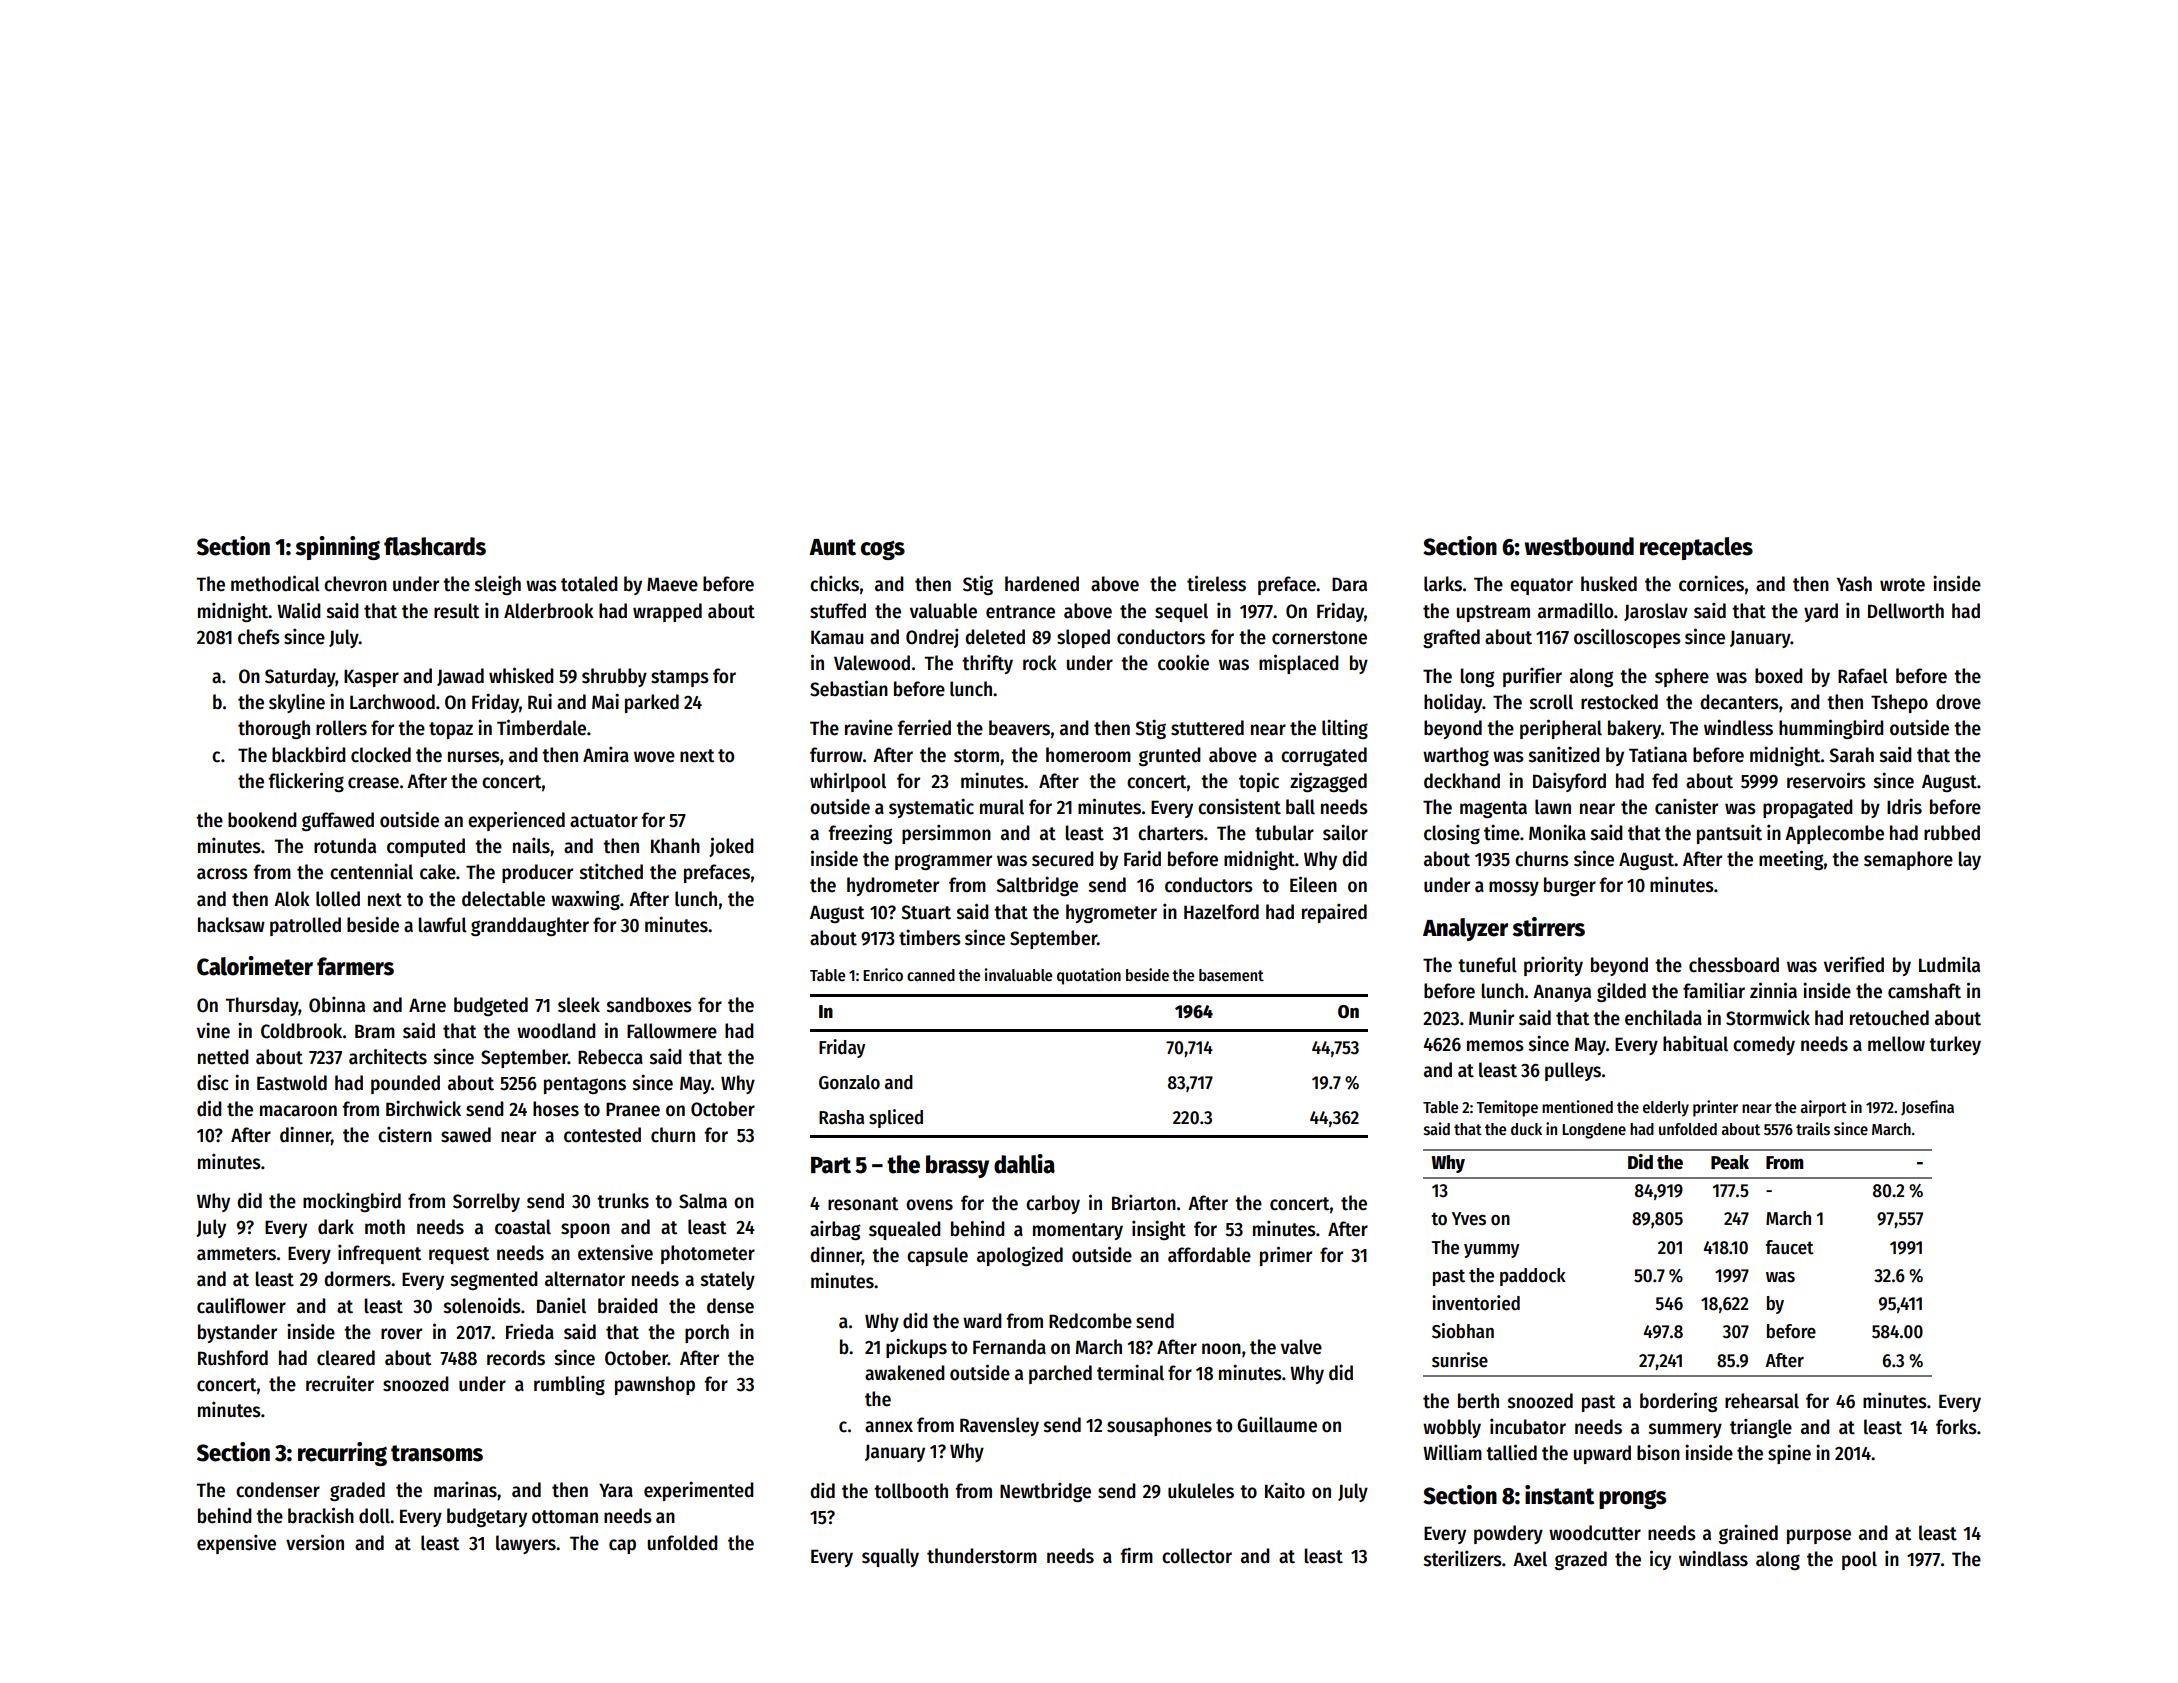  What do you see at coordinates (1955, 1045) in the screenshot?
I see `turkey` at bounding box center [1955, 1045].
